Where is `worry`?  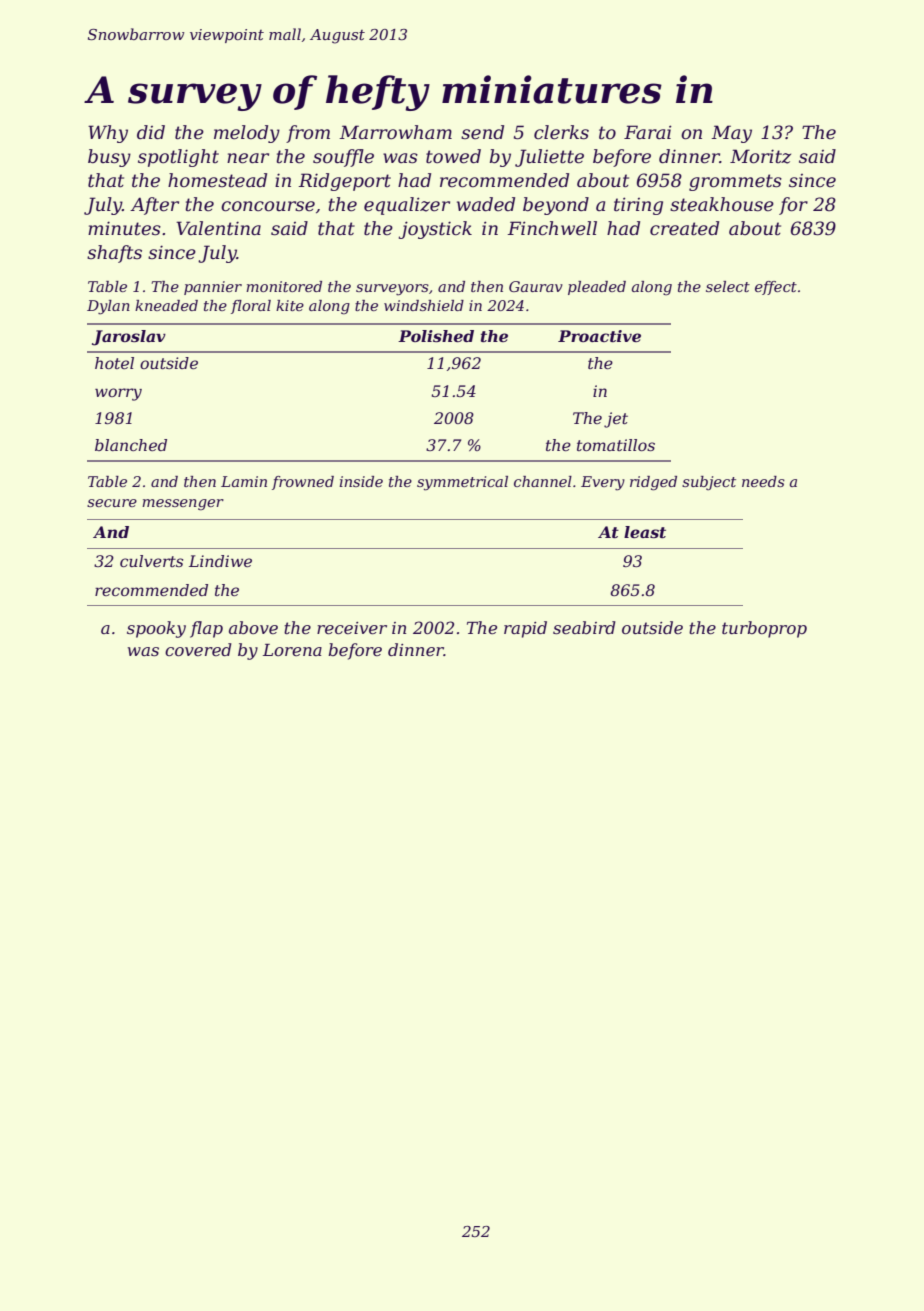 worry is located at coordinates (118, 394).
